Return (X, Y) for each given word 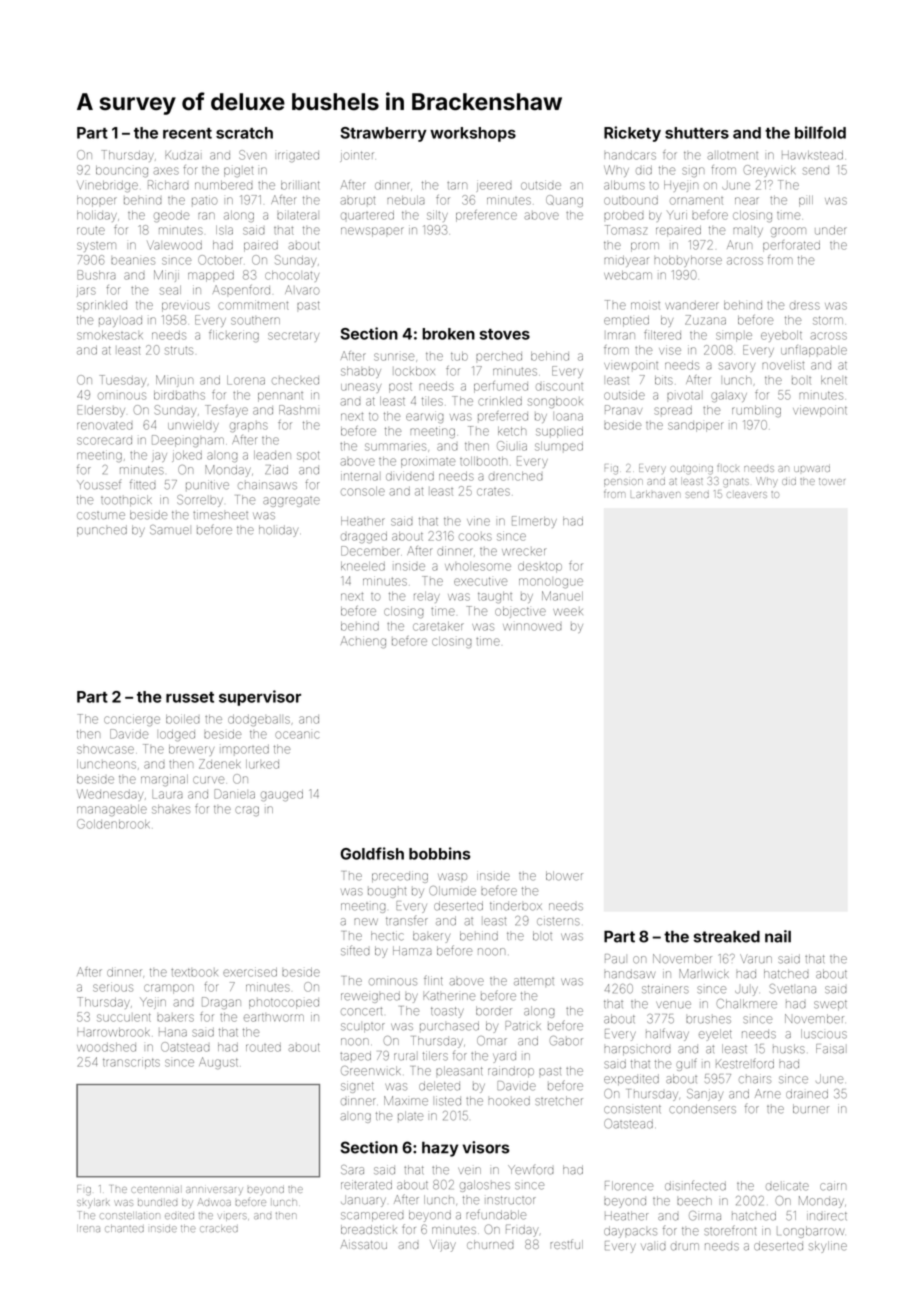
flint (433, 980)
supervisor (260, 698)
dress (805, 306)
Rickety (632, 134)
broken (448, 334)
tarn (457, 186)
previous (186, 307)
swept (830, 1005)
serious (113, 988)
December (370, 551)
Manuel (562, 596)
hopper (97, 201)
